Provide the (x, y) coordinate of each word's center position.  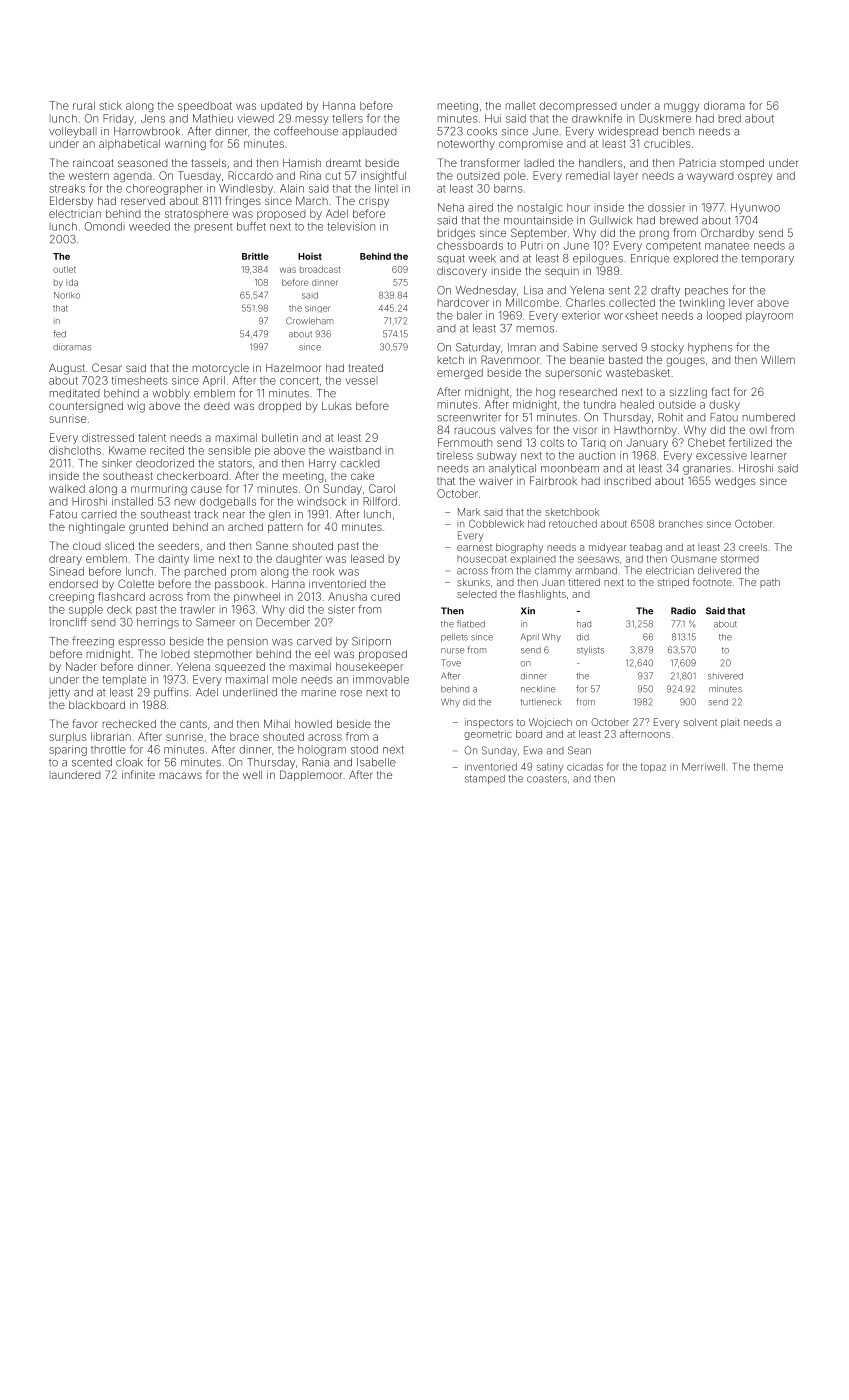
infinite (138, 774)
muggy (681, 107)
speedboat (205, 106)
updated (281, 106)
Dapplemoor (311, 775)
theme (768, 767)
